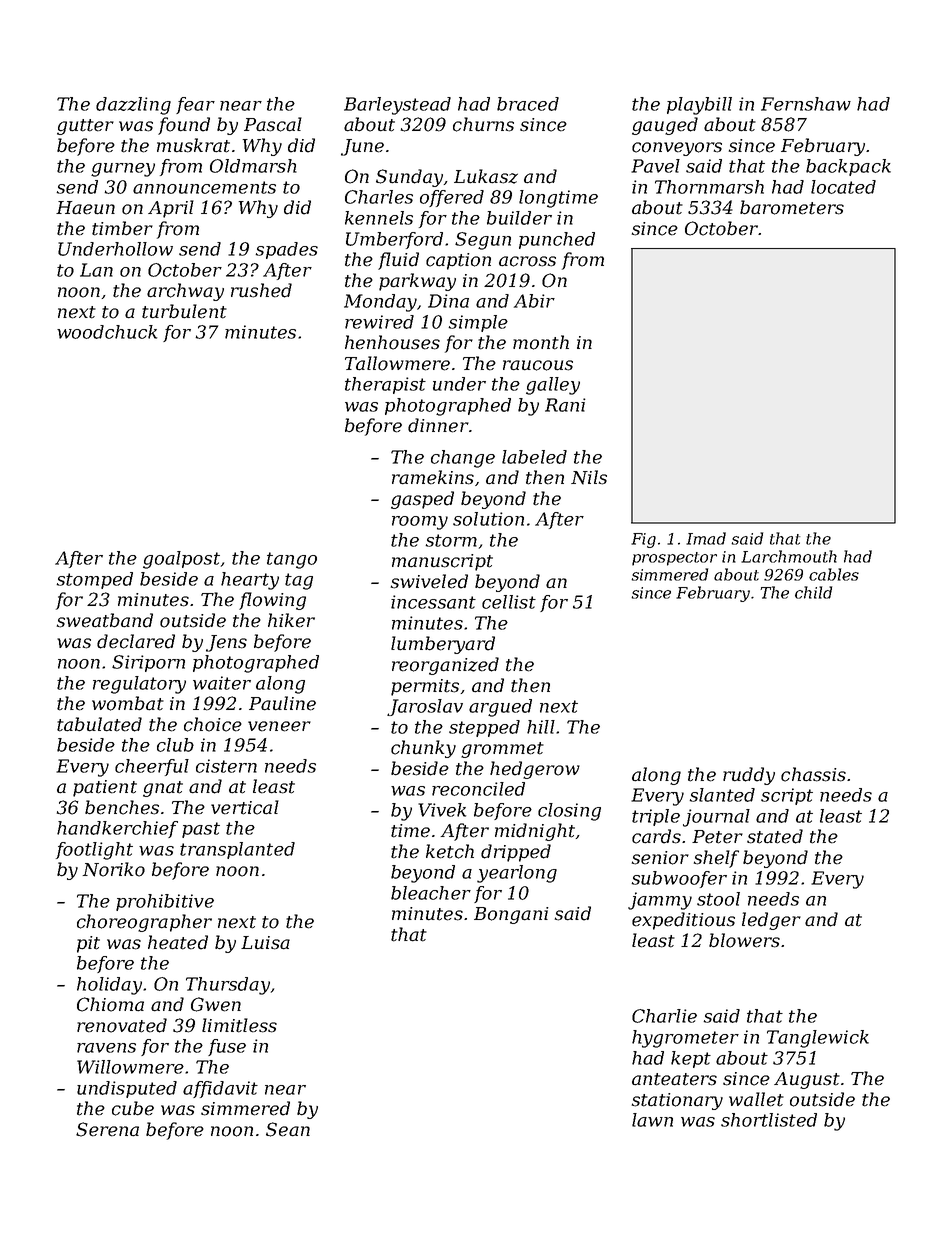  Describe the element at coordinates (664, 1016) in the screenshot. I see `Charlie` at that location.
